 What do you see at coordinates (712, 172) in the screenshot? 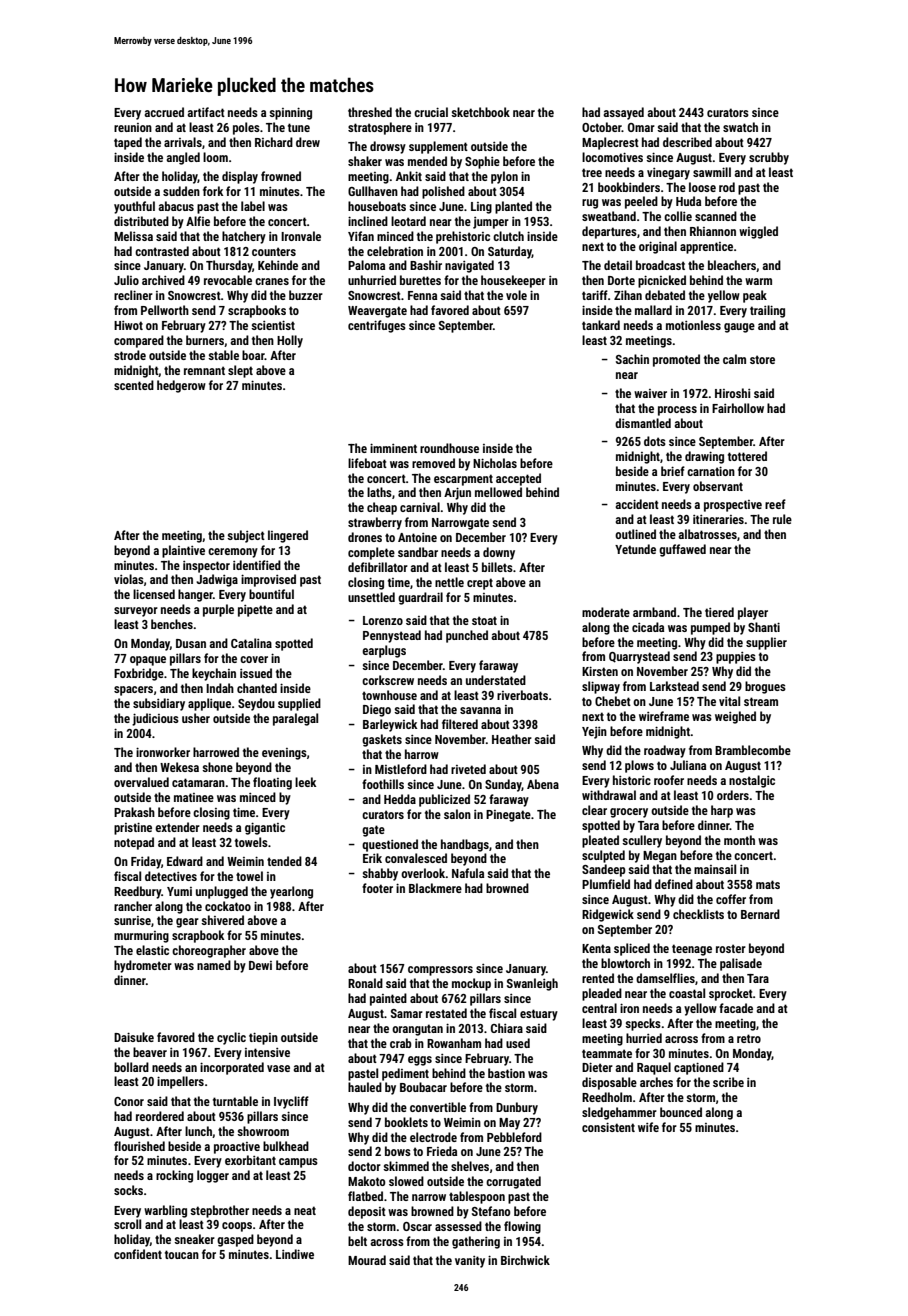
I see `sawmill` at bounding box center [712, 172].
